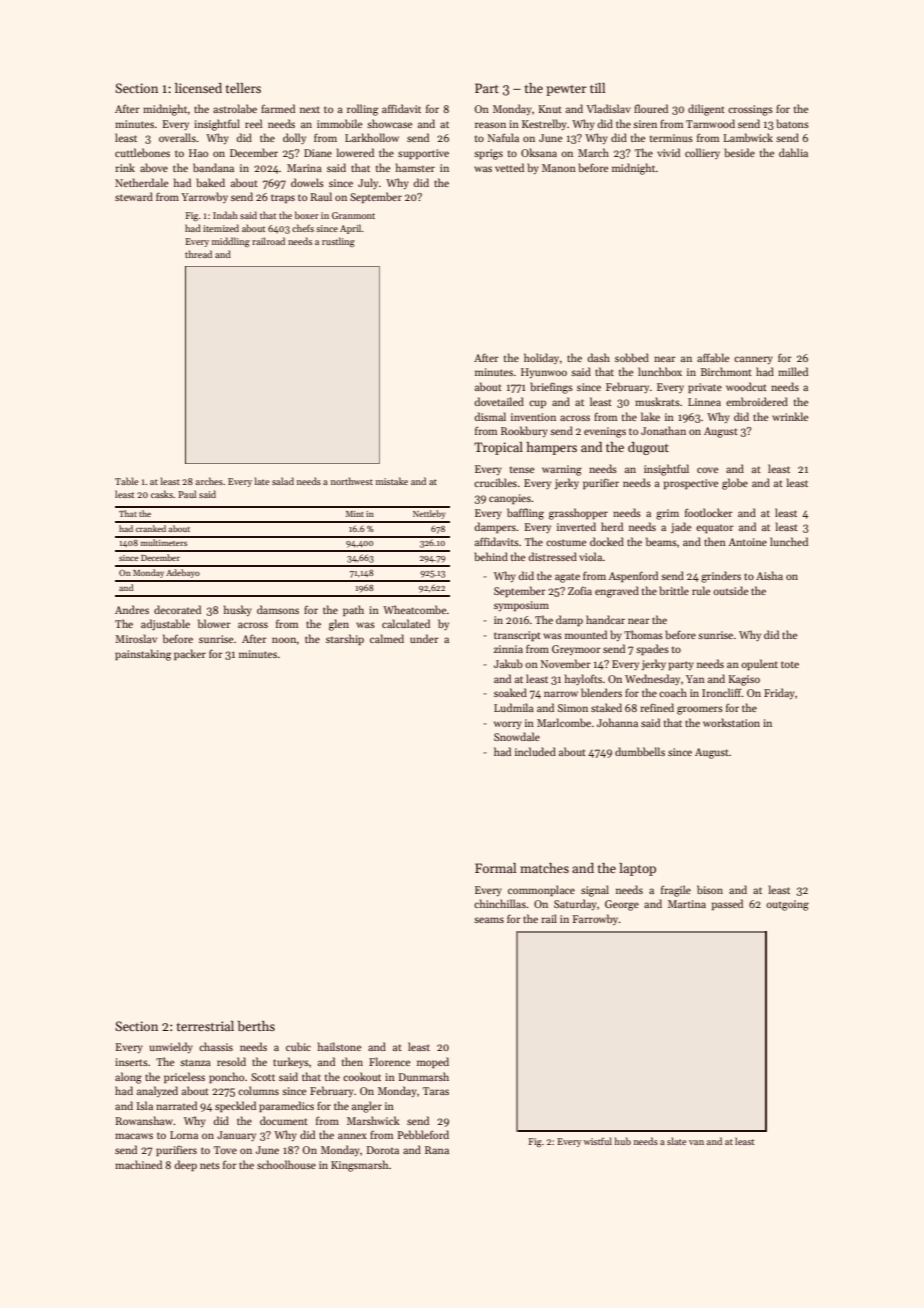 The height and width of the document is (1308, 924). What do you see at coordinates (243, 88) in the document?
I see `tellers` at bounding box center [243, 88].
